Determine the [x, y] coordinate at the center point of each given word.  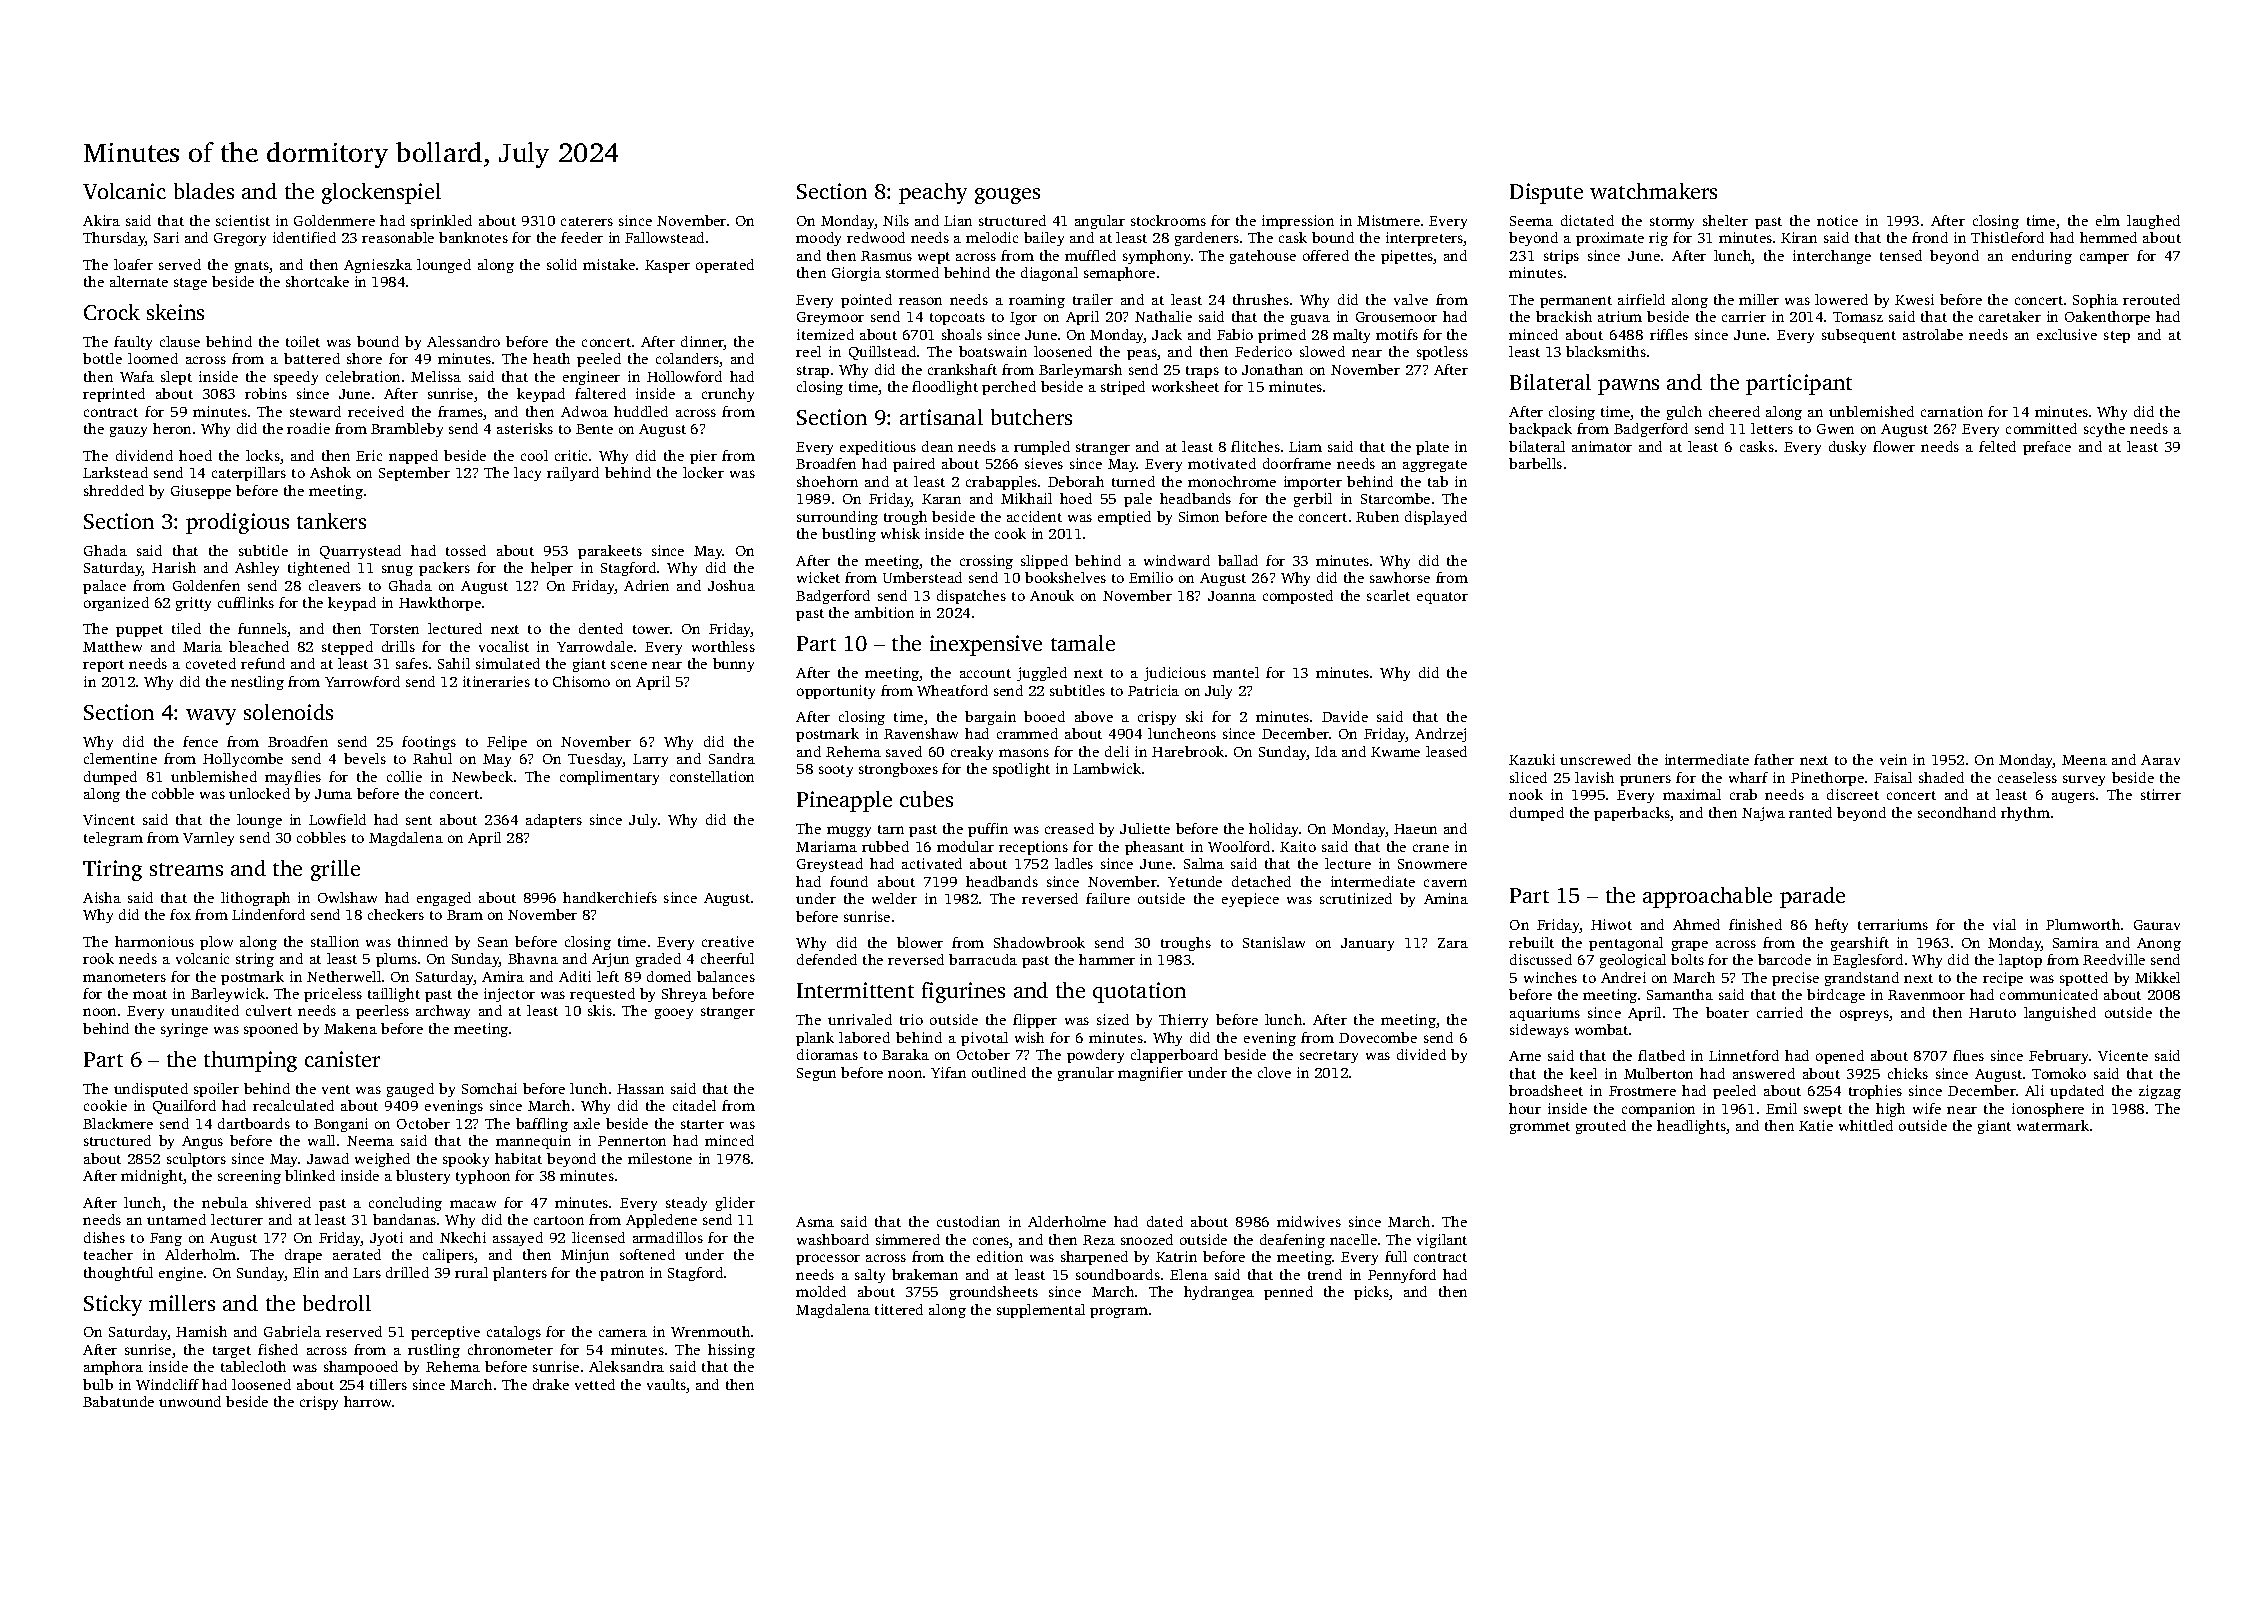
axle [587, 1123]
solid [562, 264]
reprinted [114, 395]
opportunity [836, 692]
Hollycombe [243, 760]
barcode [1784, 959]
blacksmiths [1606, 351]
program [1119, 1312]
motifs [1397, 334]
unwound [190, 1401]
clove [1274, 1072]
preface [2047, 448]
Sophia [2095, 301]
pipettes [1407, 257]
